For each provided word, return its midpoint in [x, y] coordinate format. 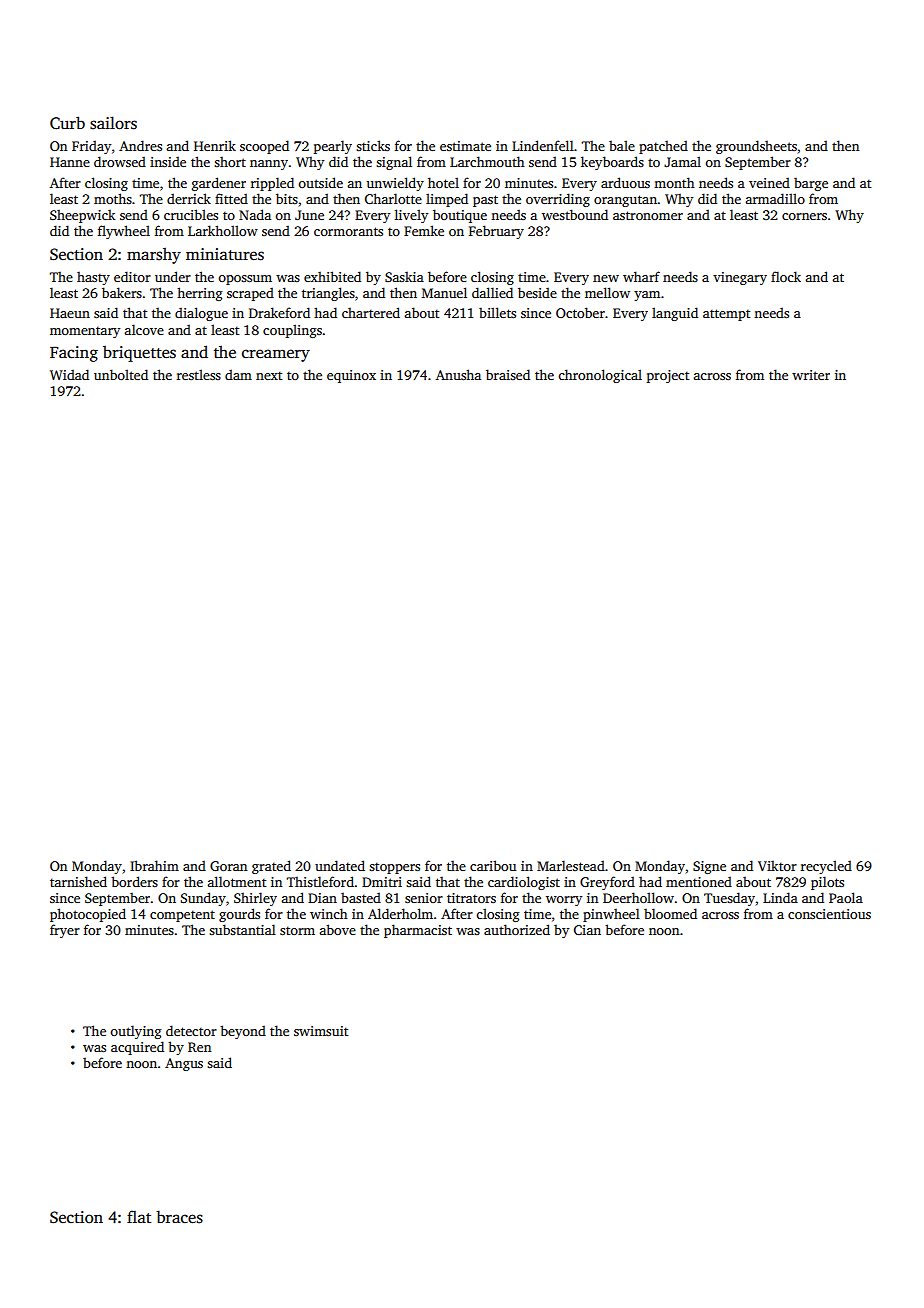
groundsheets [756, 147]
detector [191, 1030]
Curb [67, 123]
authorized [517, 929]
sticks [373, 145]
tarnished [78, 881]
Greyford [607, 883]
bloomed [670, 913]
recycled [826, 867]
